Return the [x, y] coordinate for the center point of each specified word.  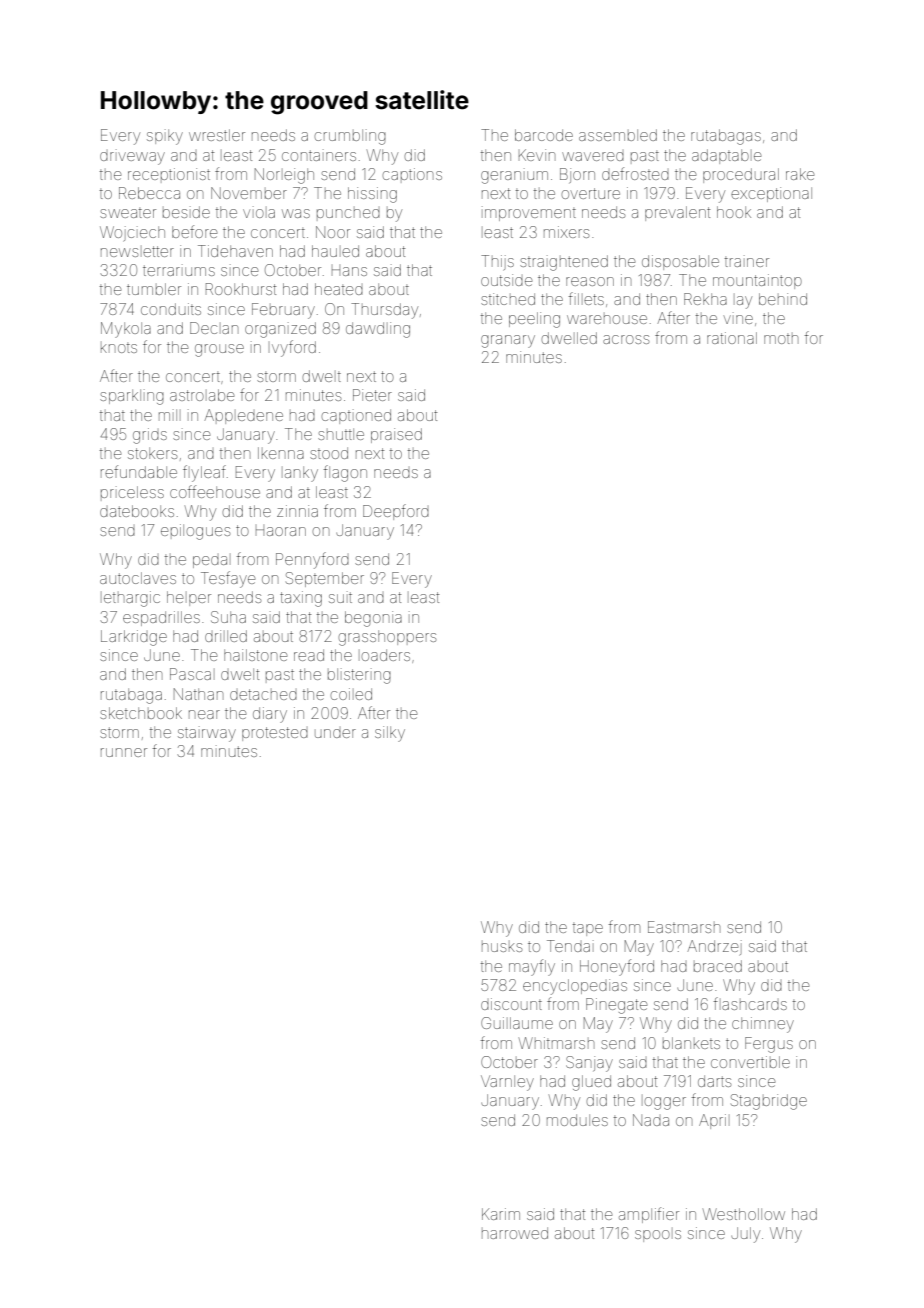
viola [259, 212]
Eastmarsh [684, 927]
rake [800, 174]
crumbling [350, 137]
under [335, 733]
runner [124, 752]
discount [511, 1004]
